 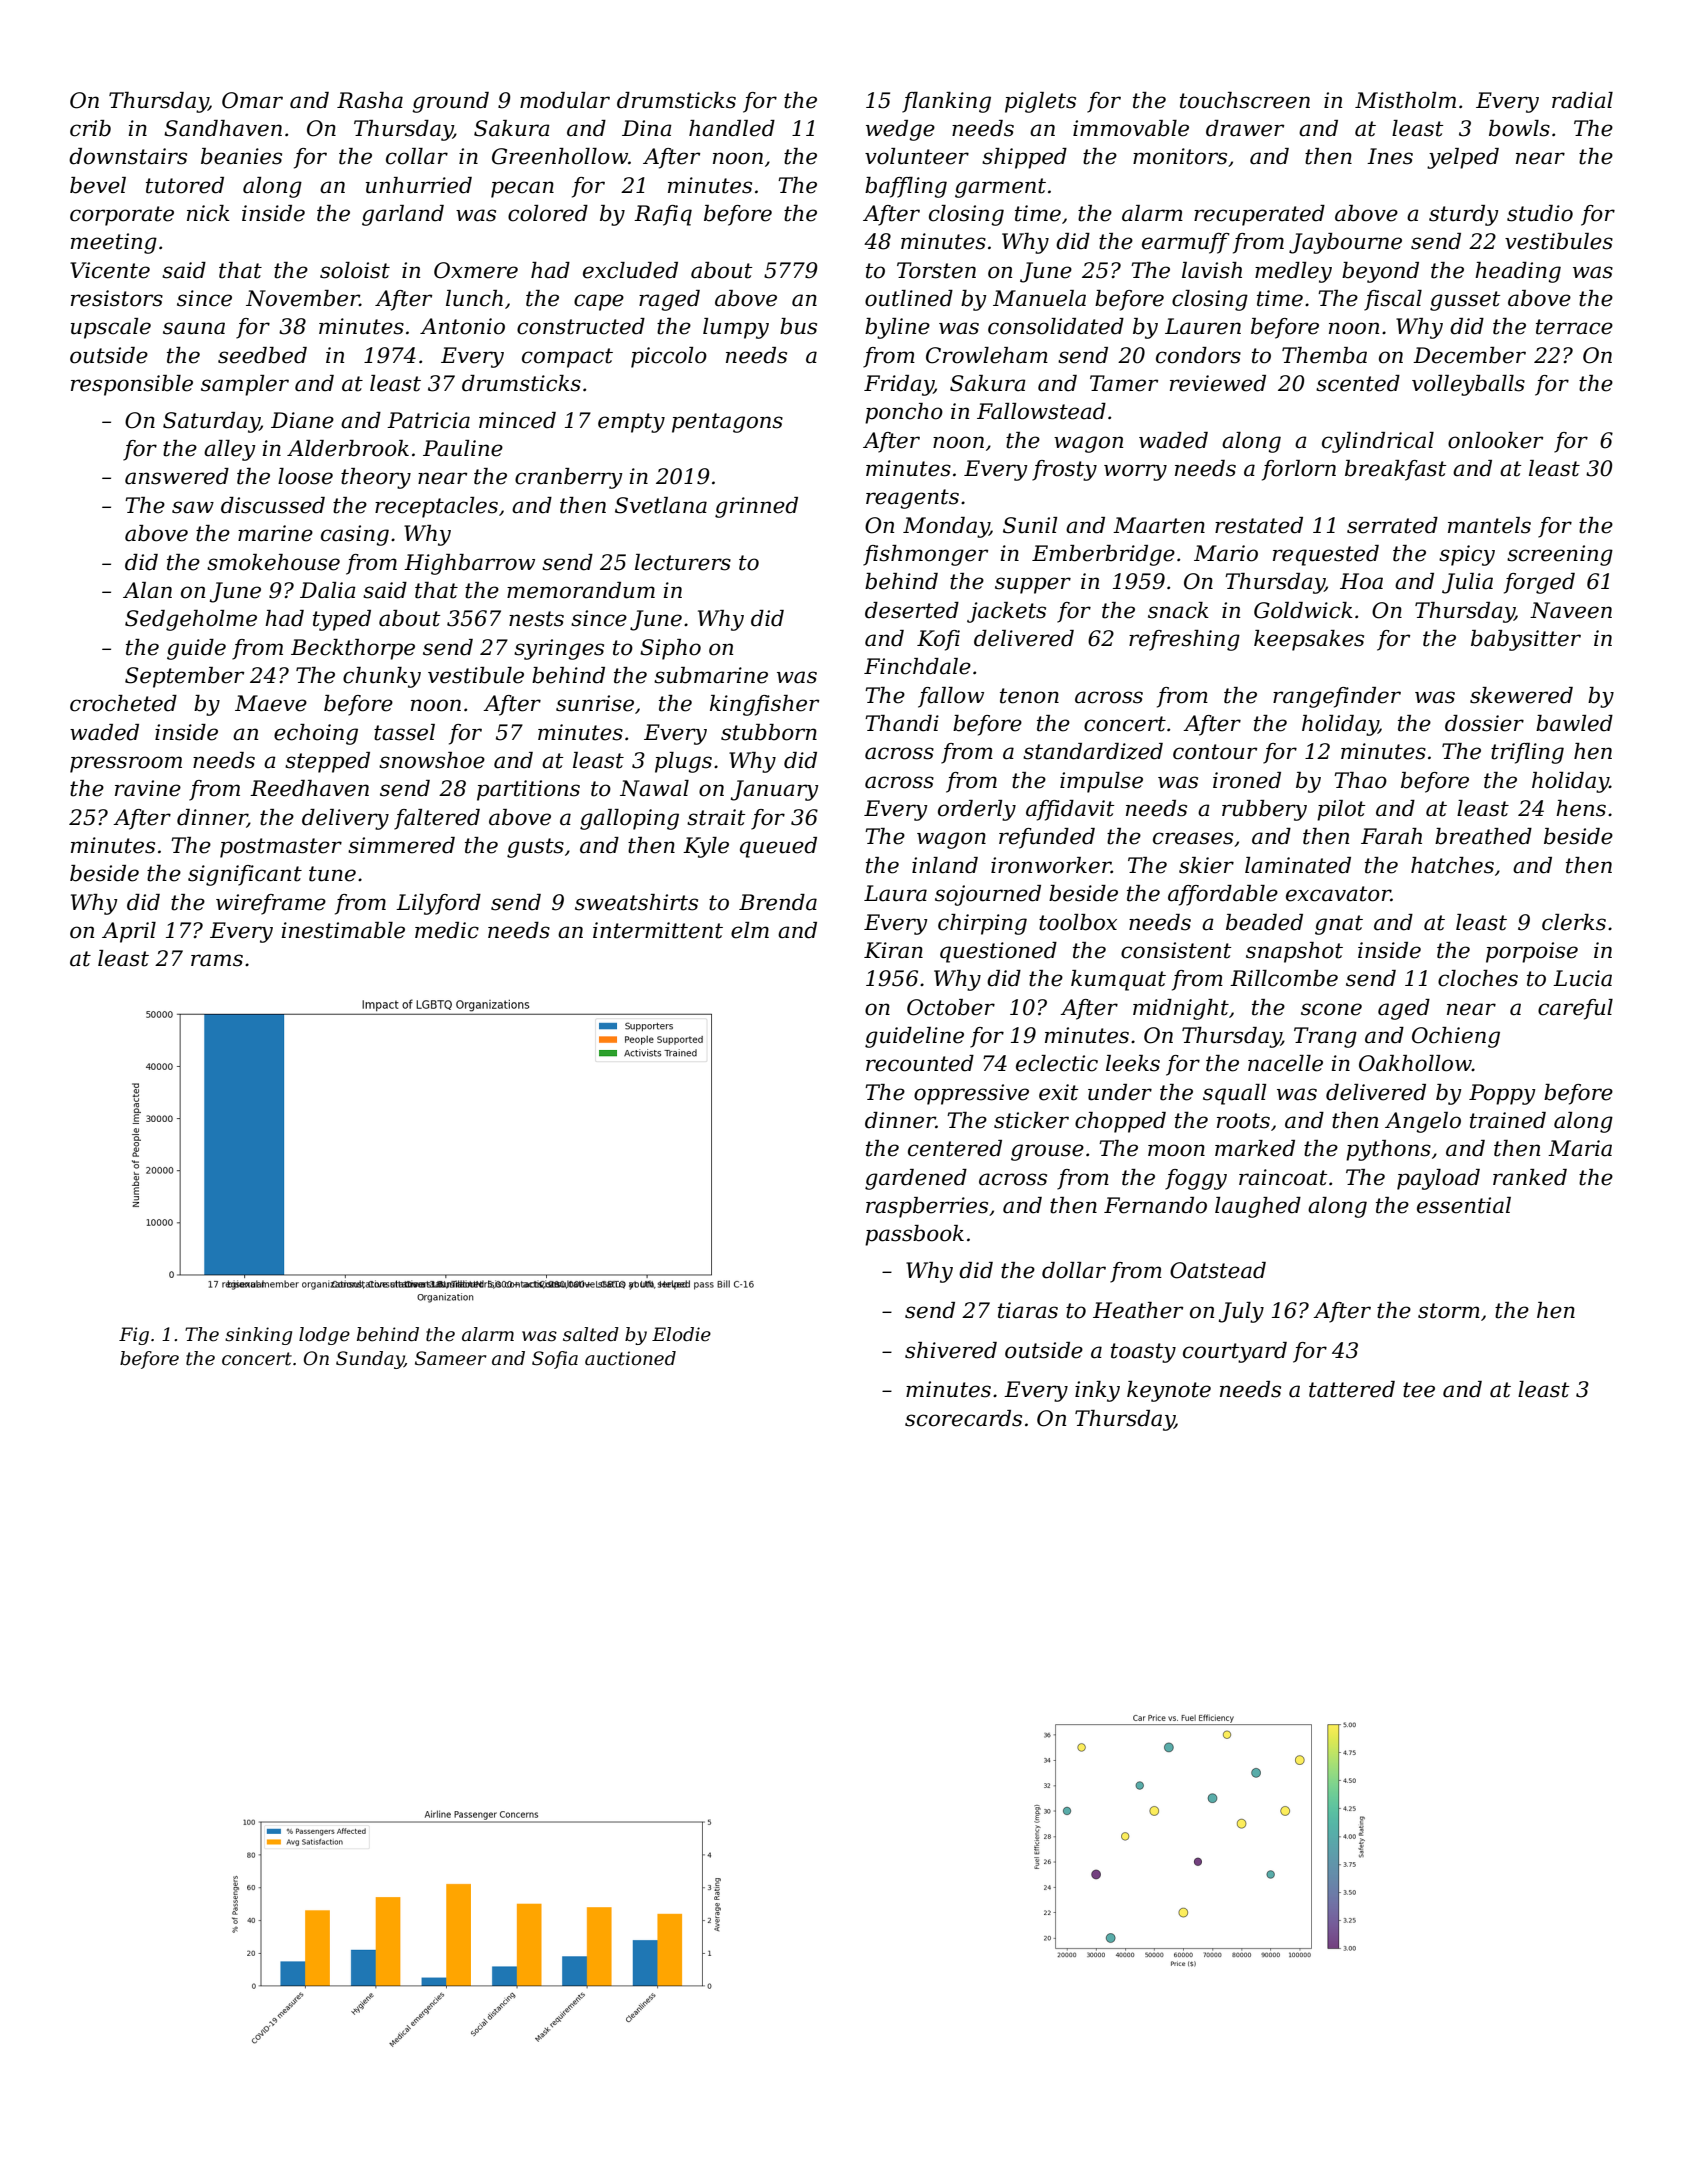 I want to click on ravine, so click(x=148, y=788).
